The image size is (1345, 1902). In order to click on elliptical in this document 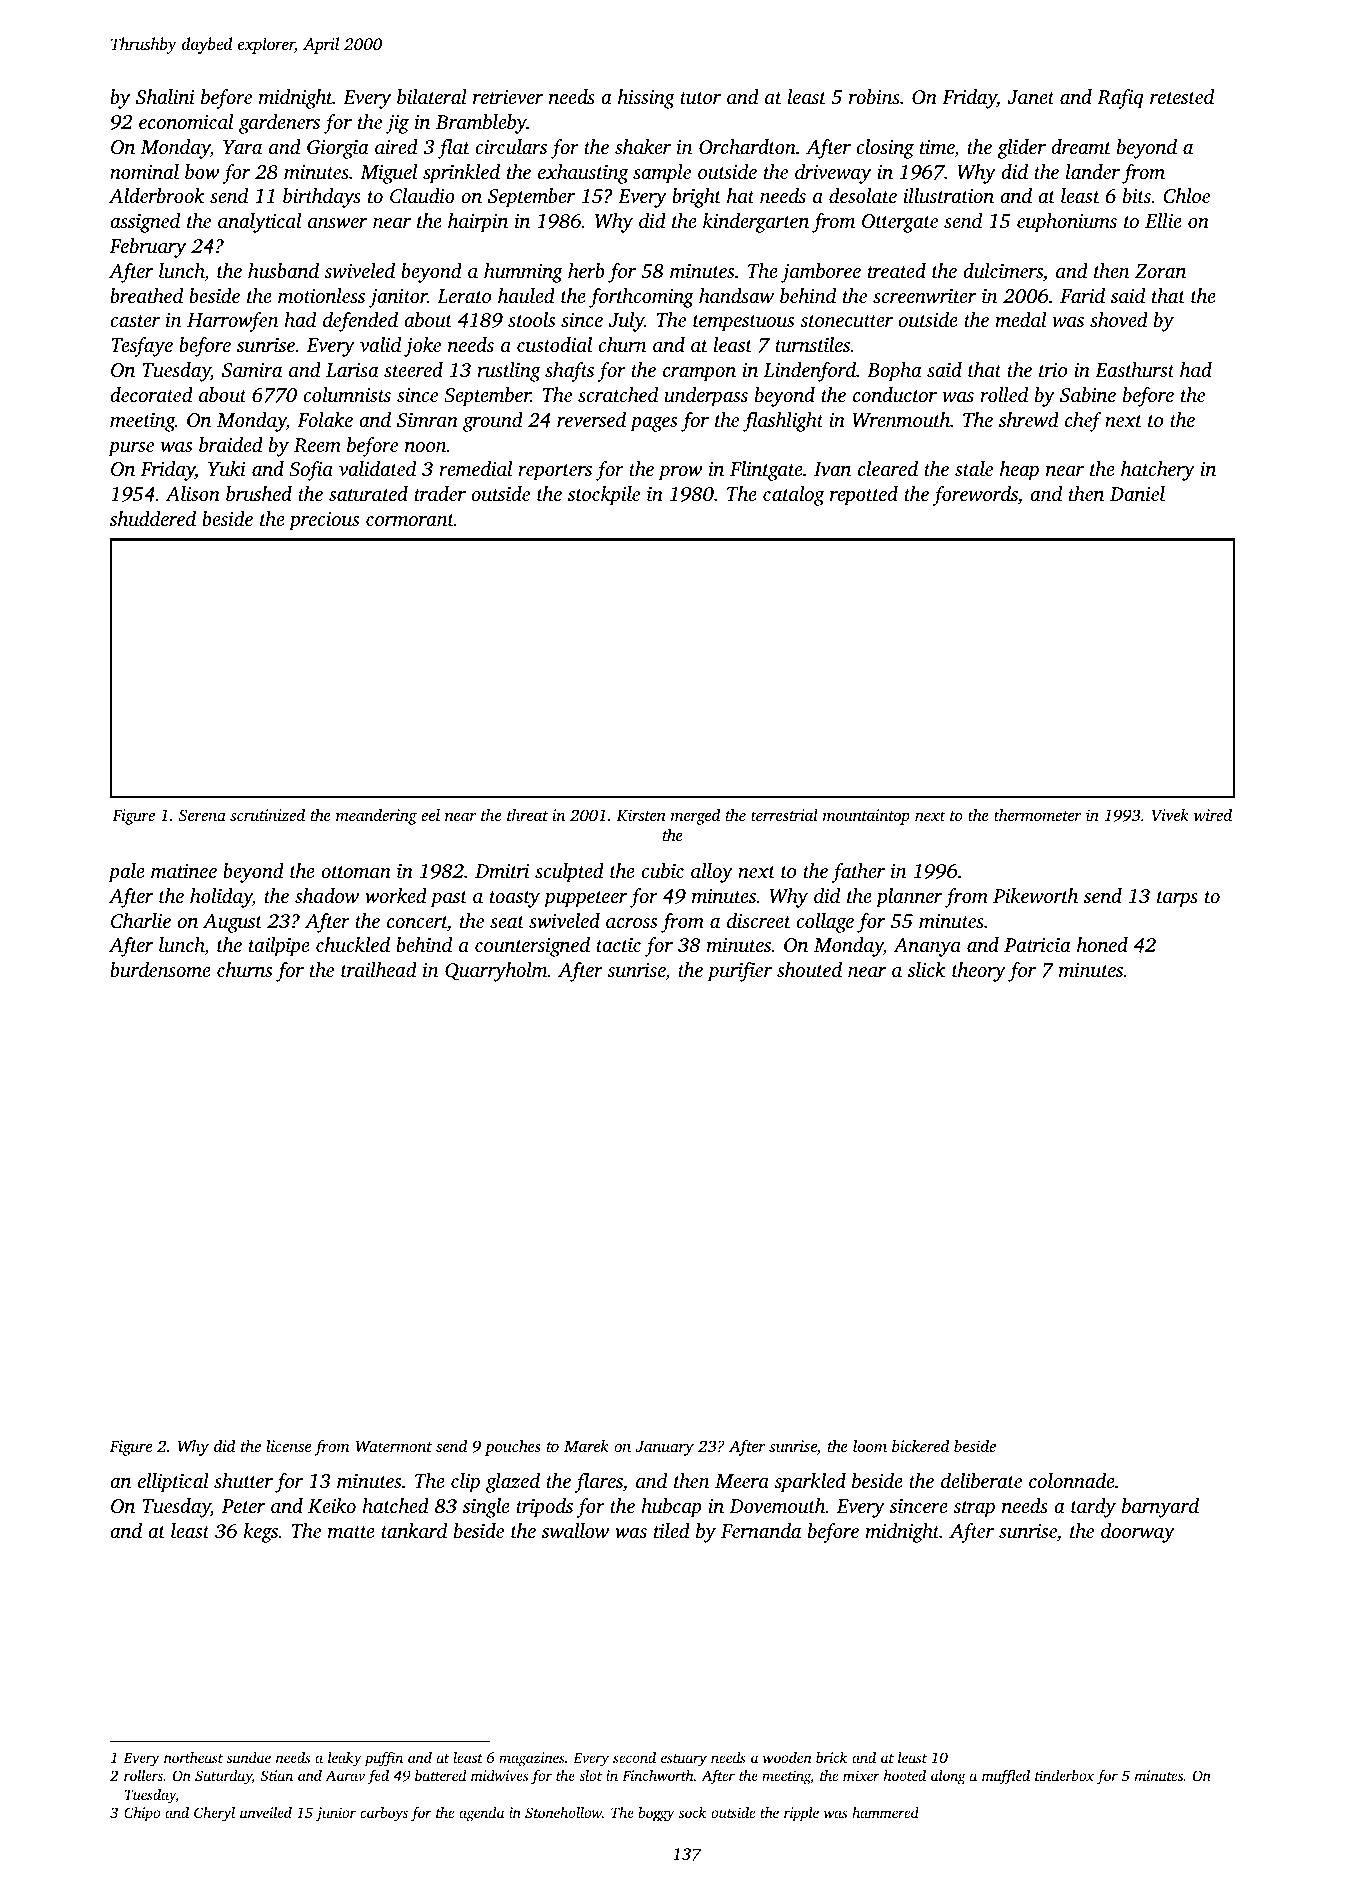, I will do `click(173, 1483)`.
